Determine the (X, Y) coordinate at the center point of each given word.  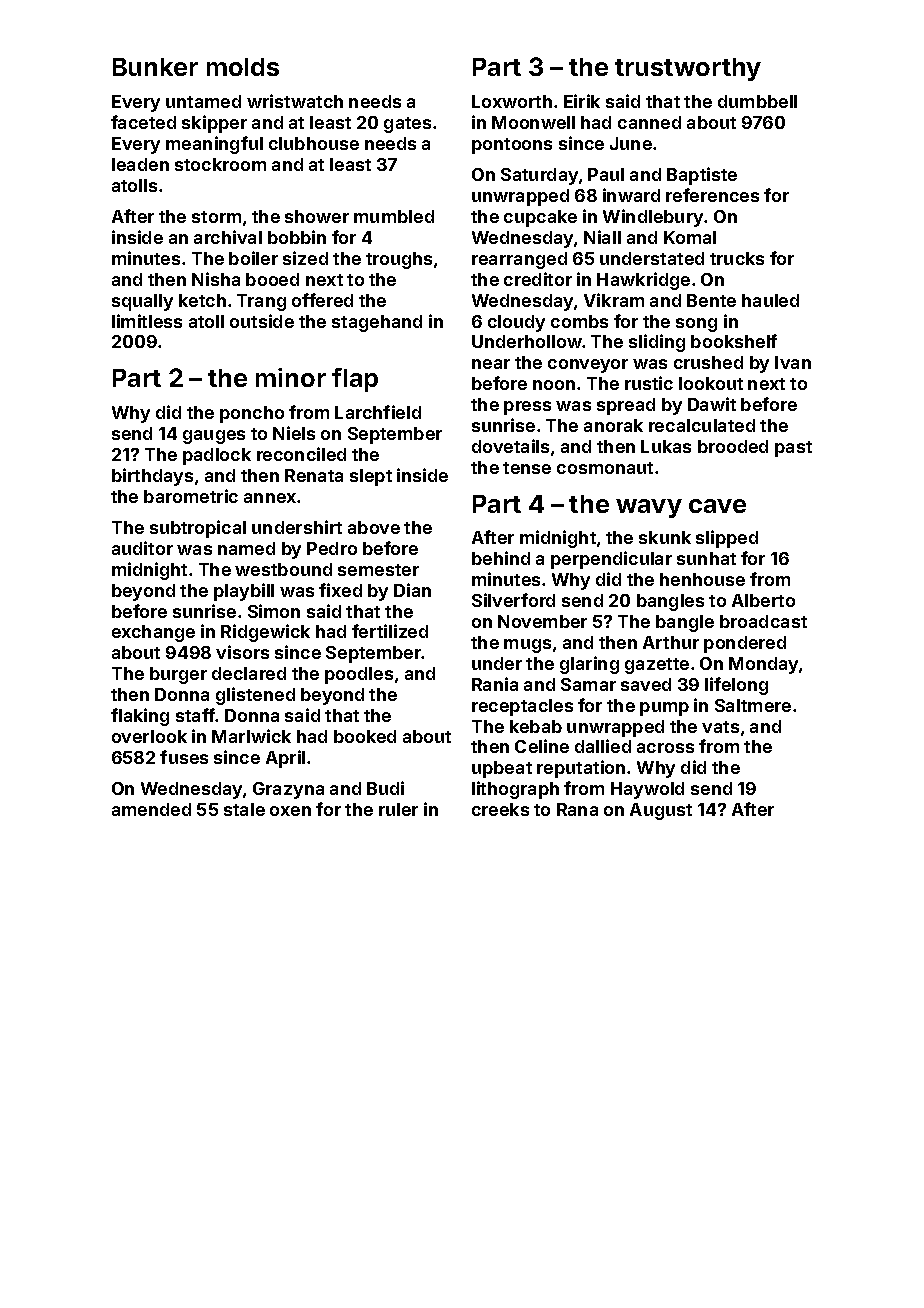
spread (626, 406)
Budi (385, 788)
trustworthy (688, 69)
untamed (203, 101)
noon (554, 385)
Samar (588, 684)
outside (262, 321)
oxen (290, 811)
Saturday (539, 176)
